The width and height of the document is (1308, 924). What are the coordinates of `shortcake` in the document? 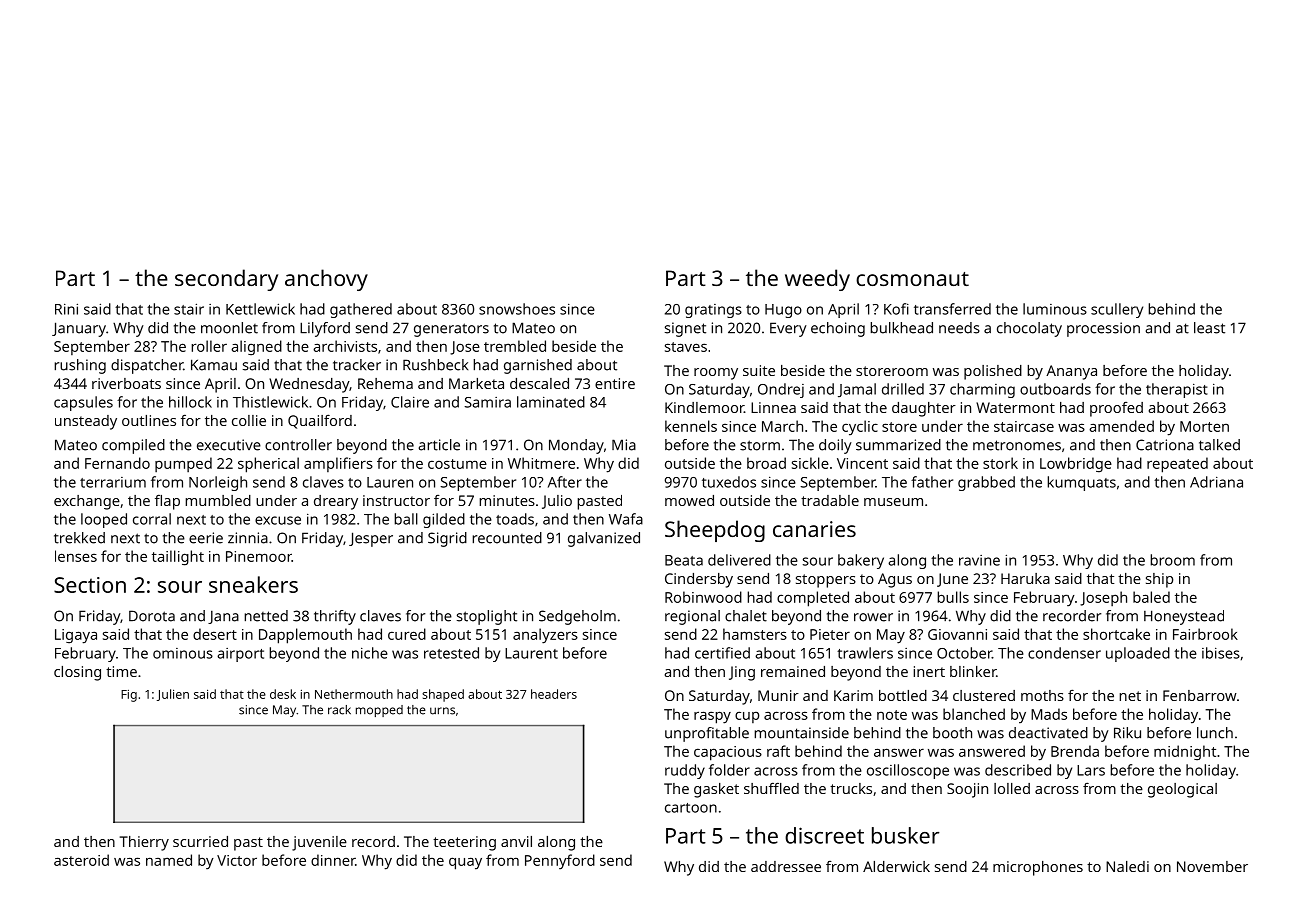 It's located at (1116, 634).
